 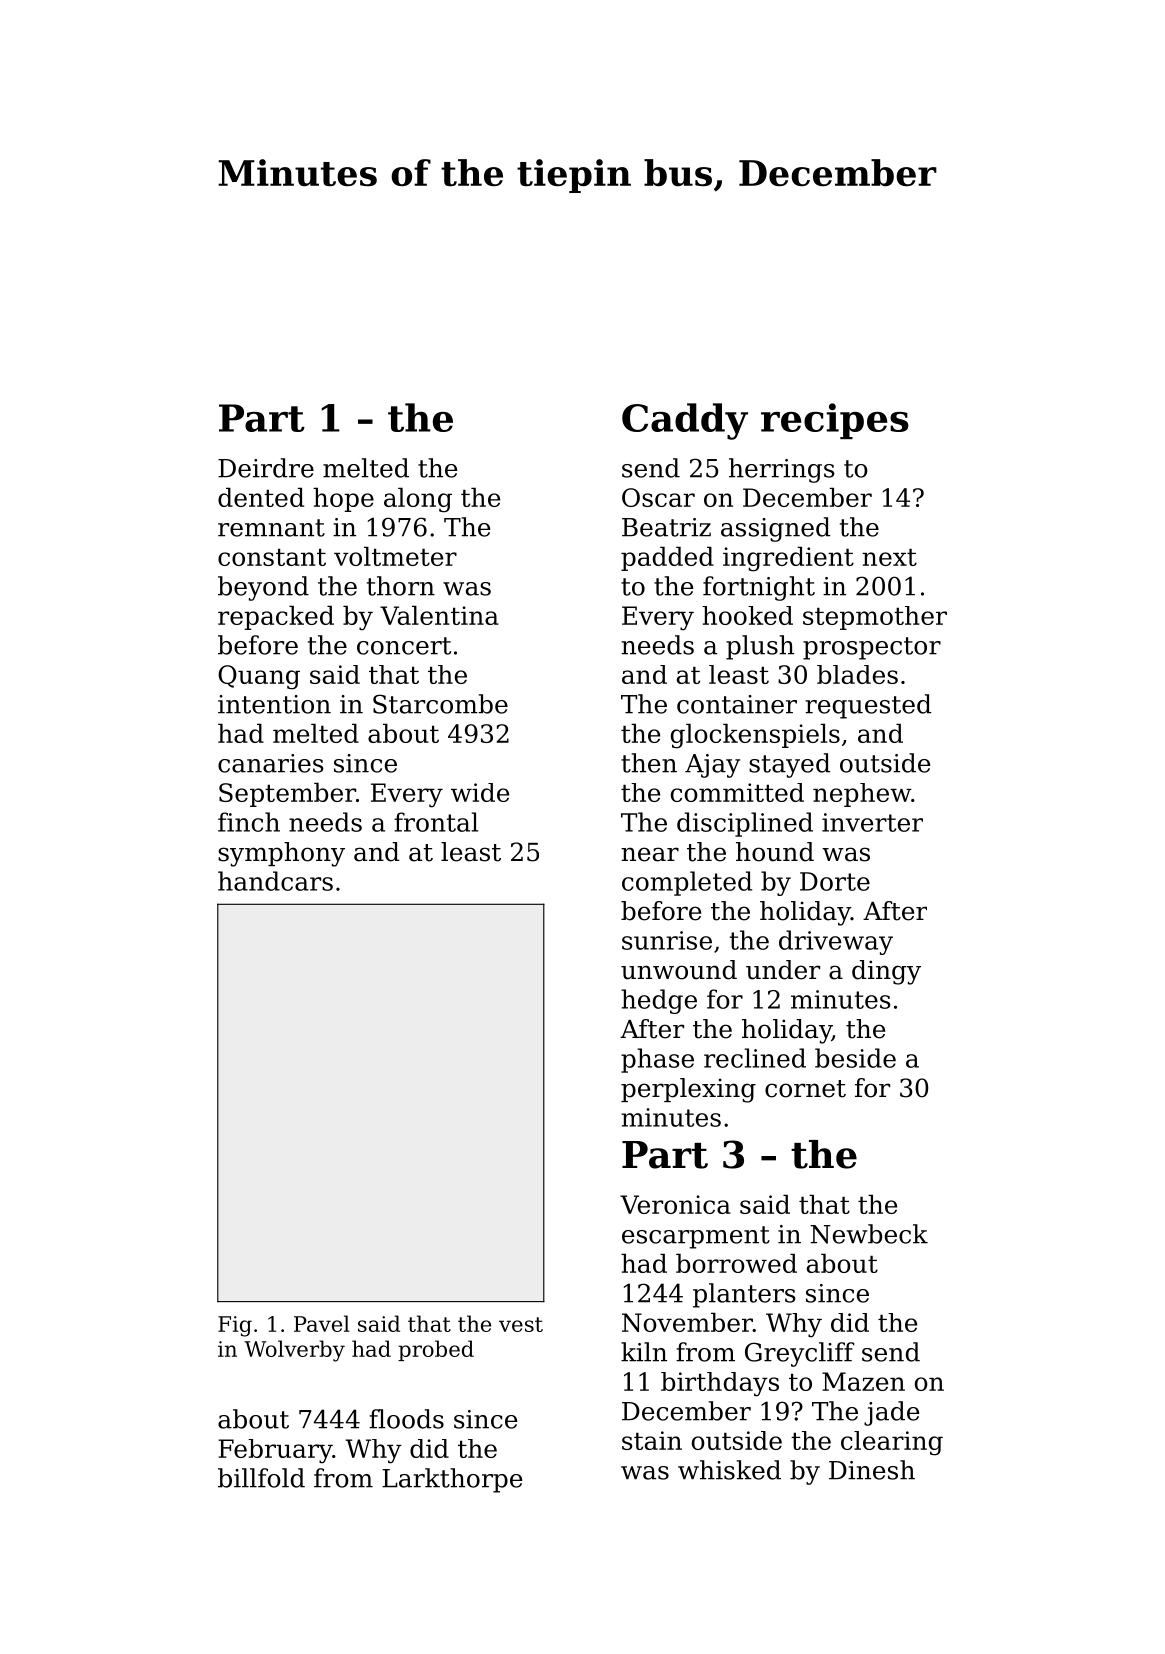 I want to click on November, so click(x=687, y=1322).
